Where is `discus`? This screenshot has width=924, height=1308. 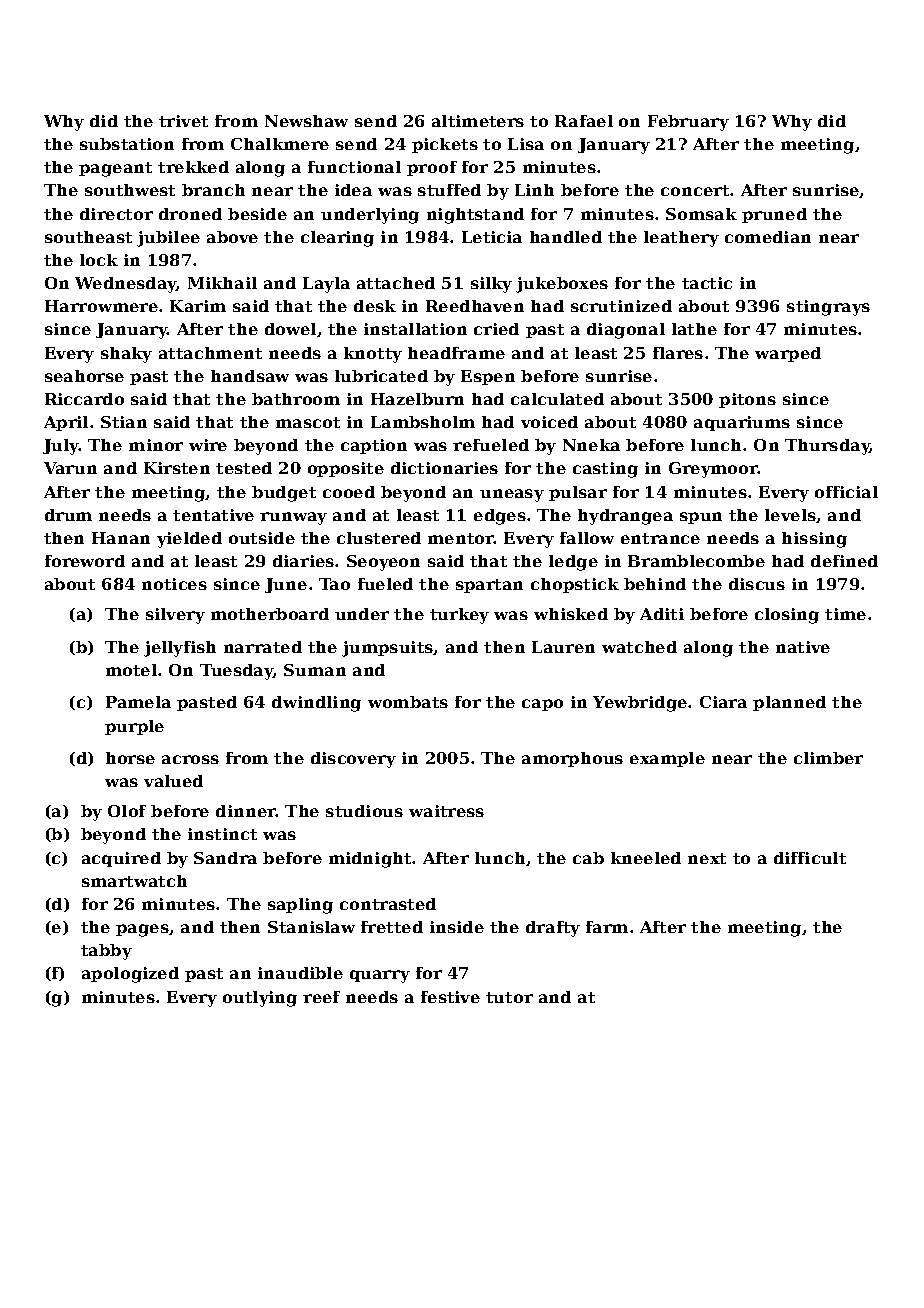 discus is located at coordinates (757, 584).
